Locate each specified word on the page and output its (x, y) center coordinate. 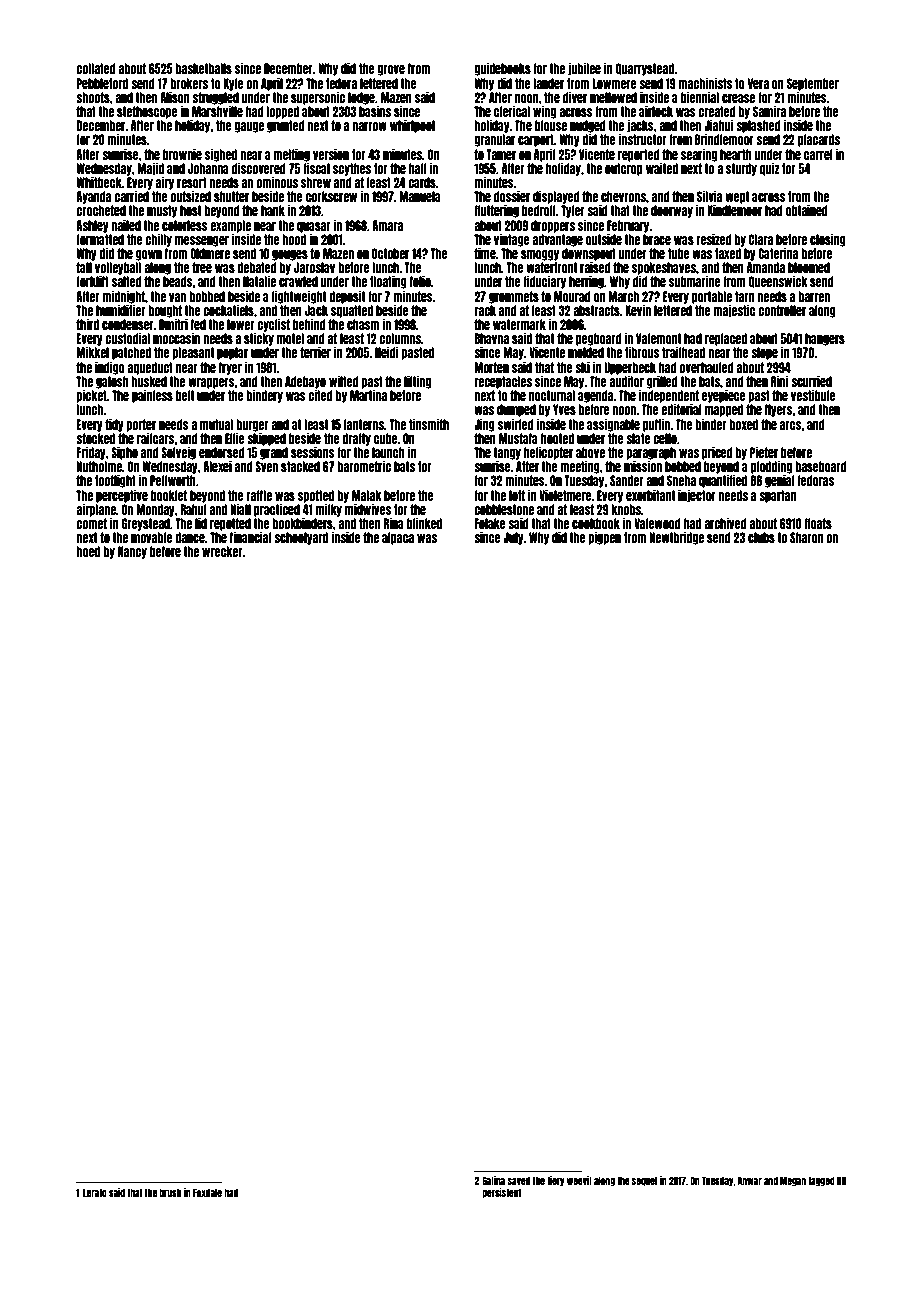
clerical (512, 111)
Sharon (807, 537)
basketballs (203, 68)
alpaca (398, 538)
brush (170, 1192)
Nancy (132, 552)
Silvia (709, 196)
